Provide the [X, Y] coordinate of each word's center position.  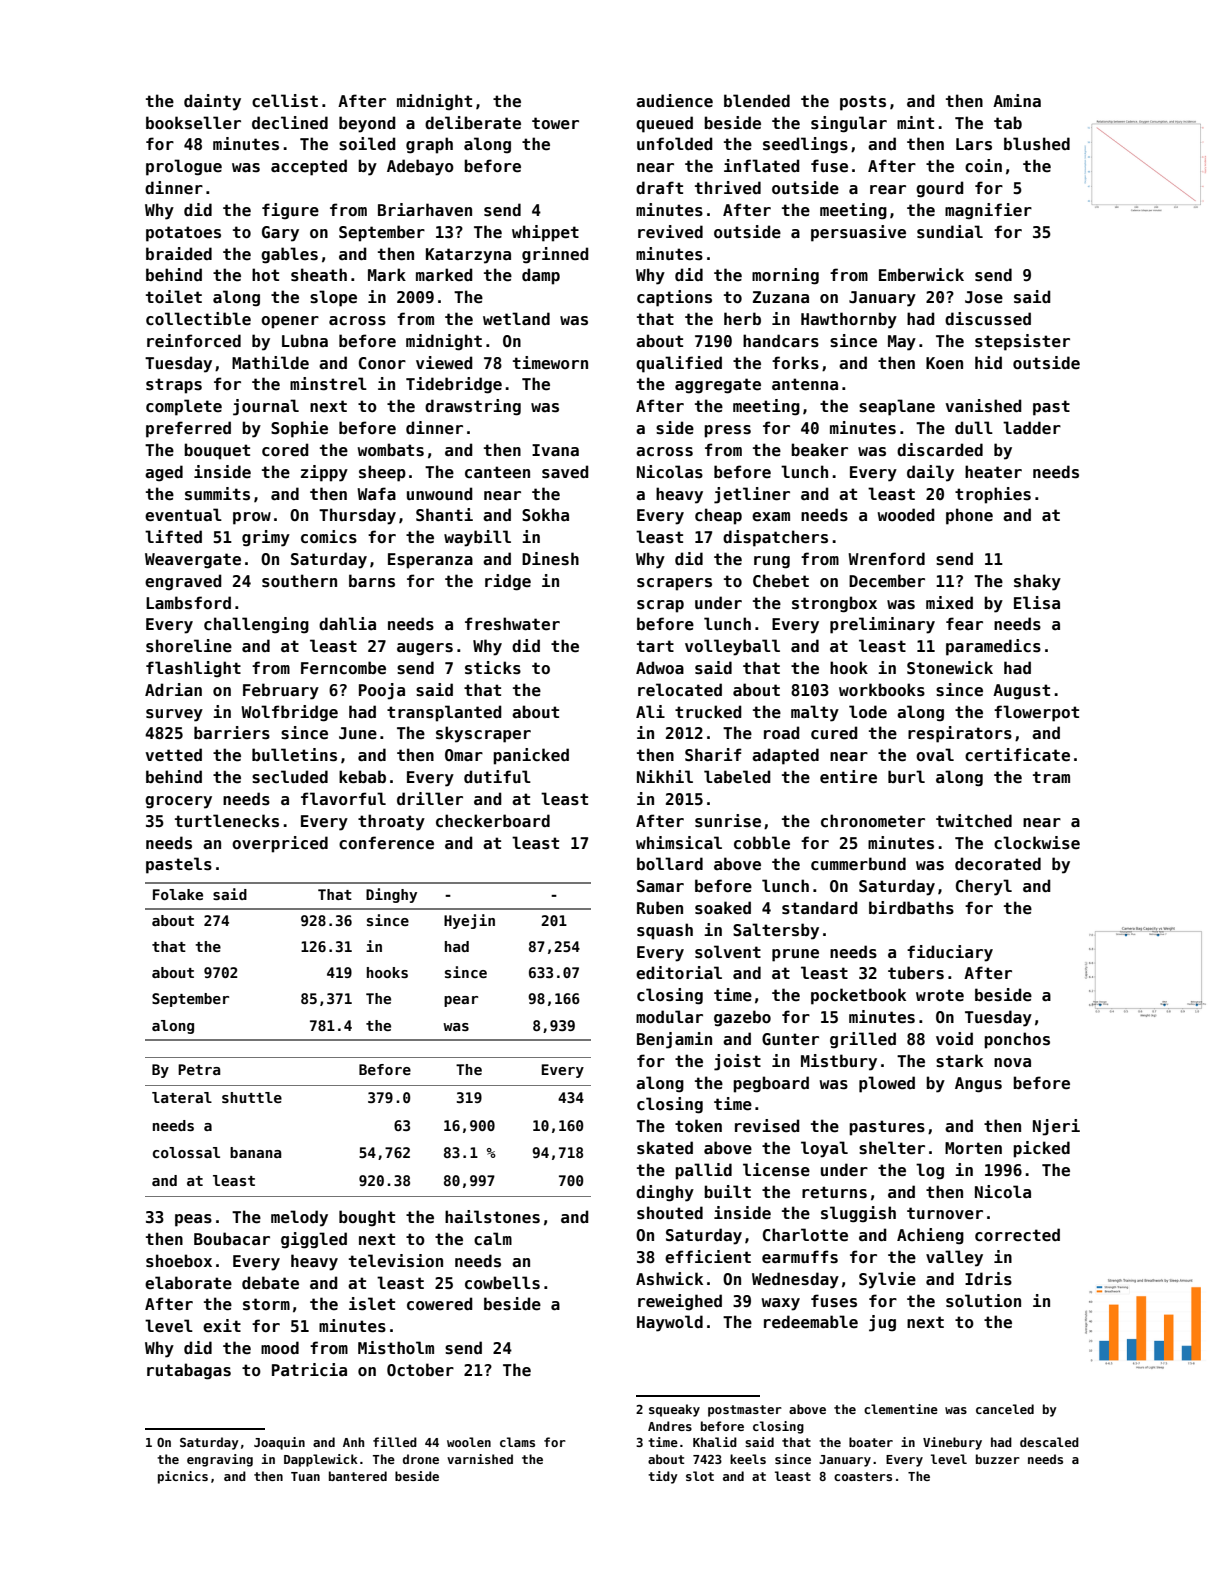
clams [517, 1442]
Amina [1017, 100]
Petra [199, 1069]
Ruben [660, 908]
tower [555, 123]
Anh [353, 1442]
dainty [212, 102]
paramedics [993, 647]
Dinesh [550, 559]
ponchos [1017, 1040]
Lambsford [188, 603]
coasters [863, 1476]
